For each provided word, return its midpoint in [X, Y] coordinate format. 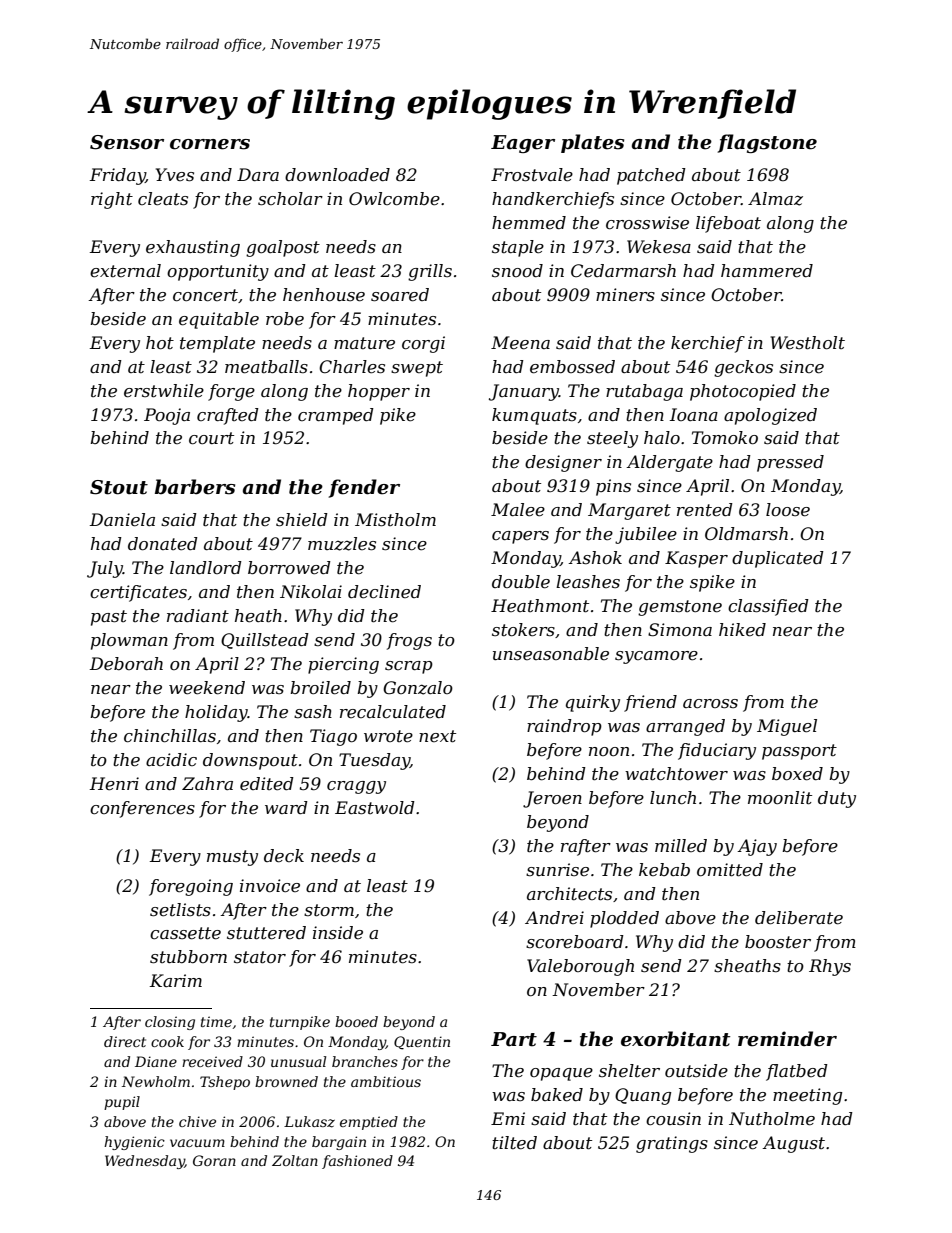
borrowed [289, 568]
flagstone [767, 143]
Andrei [554, 917]
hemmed [529, 223]
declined [384, 592]
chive [197, 1121]
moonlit [780, 798]
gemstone [680, 608]
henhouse [324, 295]
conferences [142, 809]
